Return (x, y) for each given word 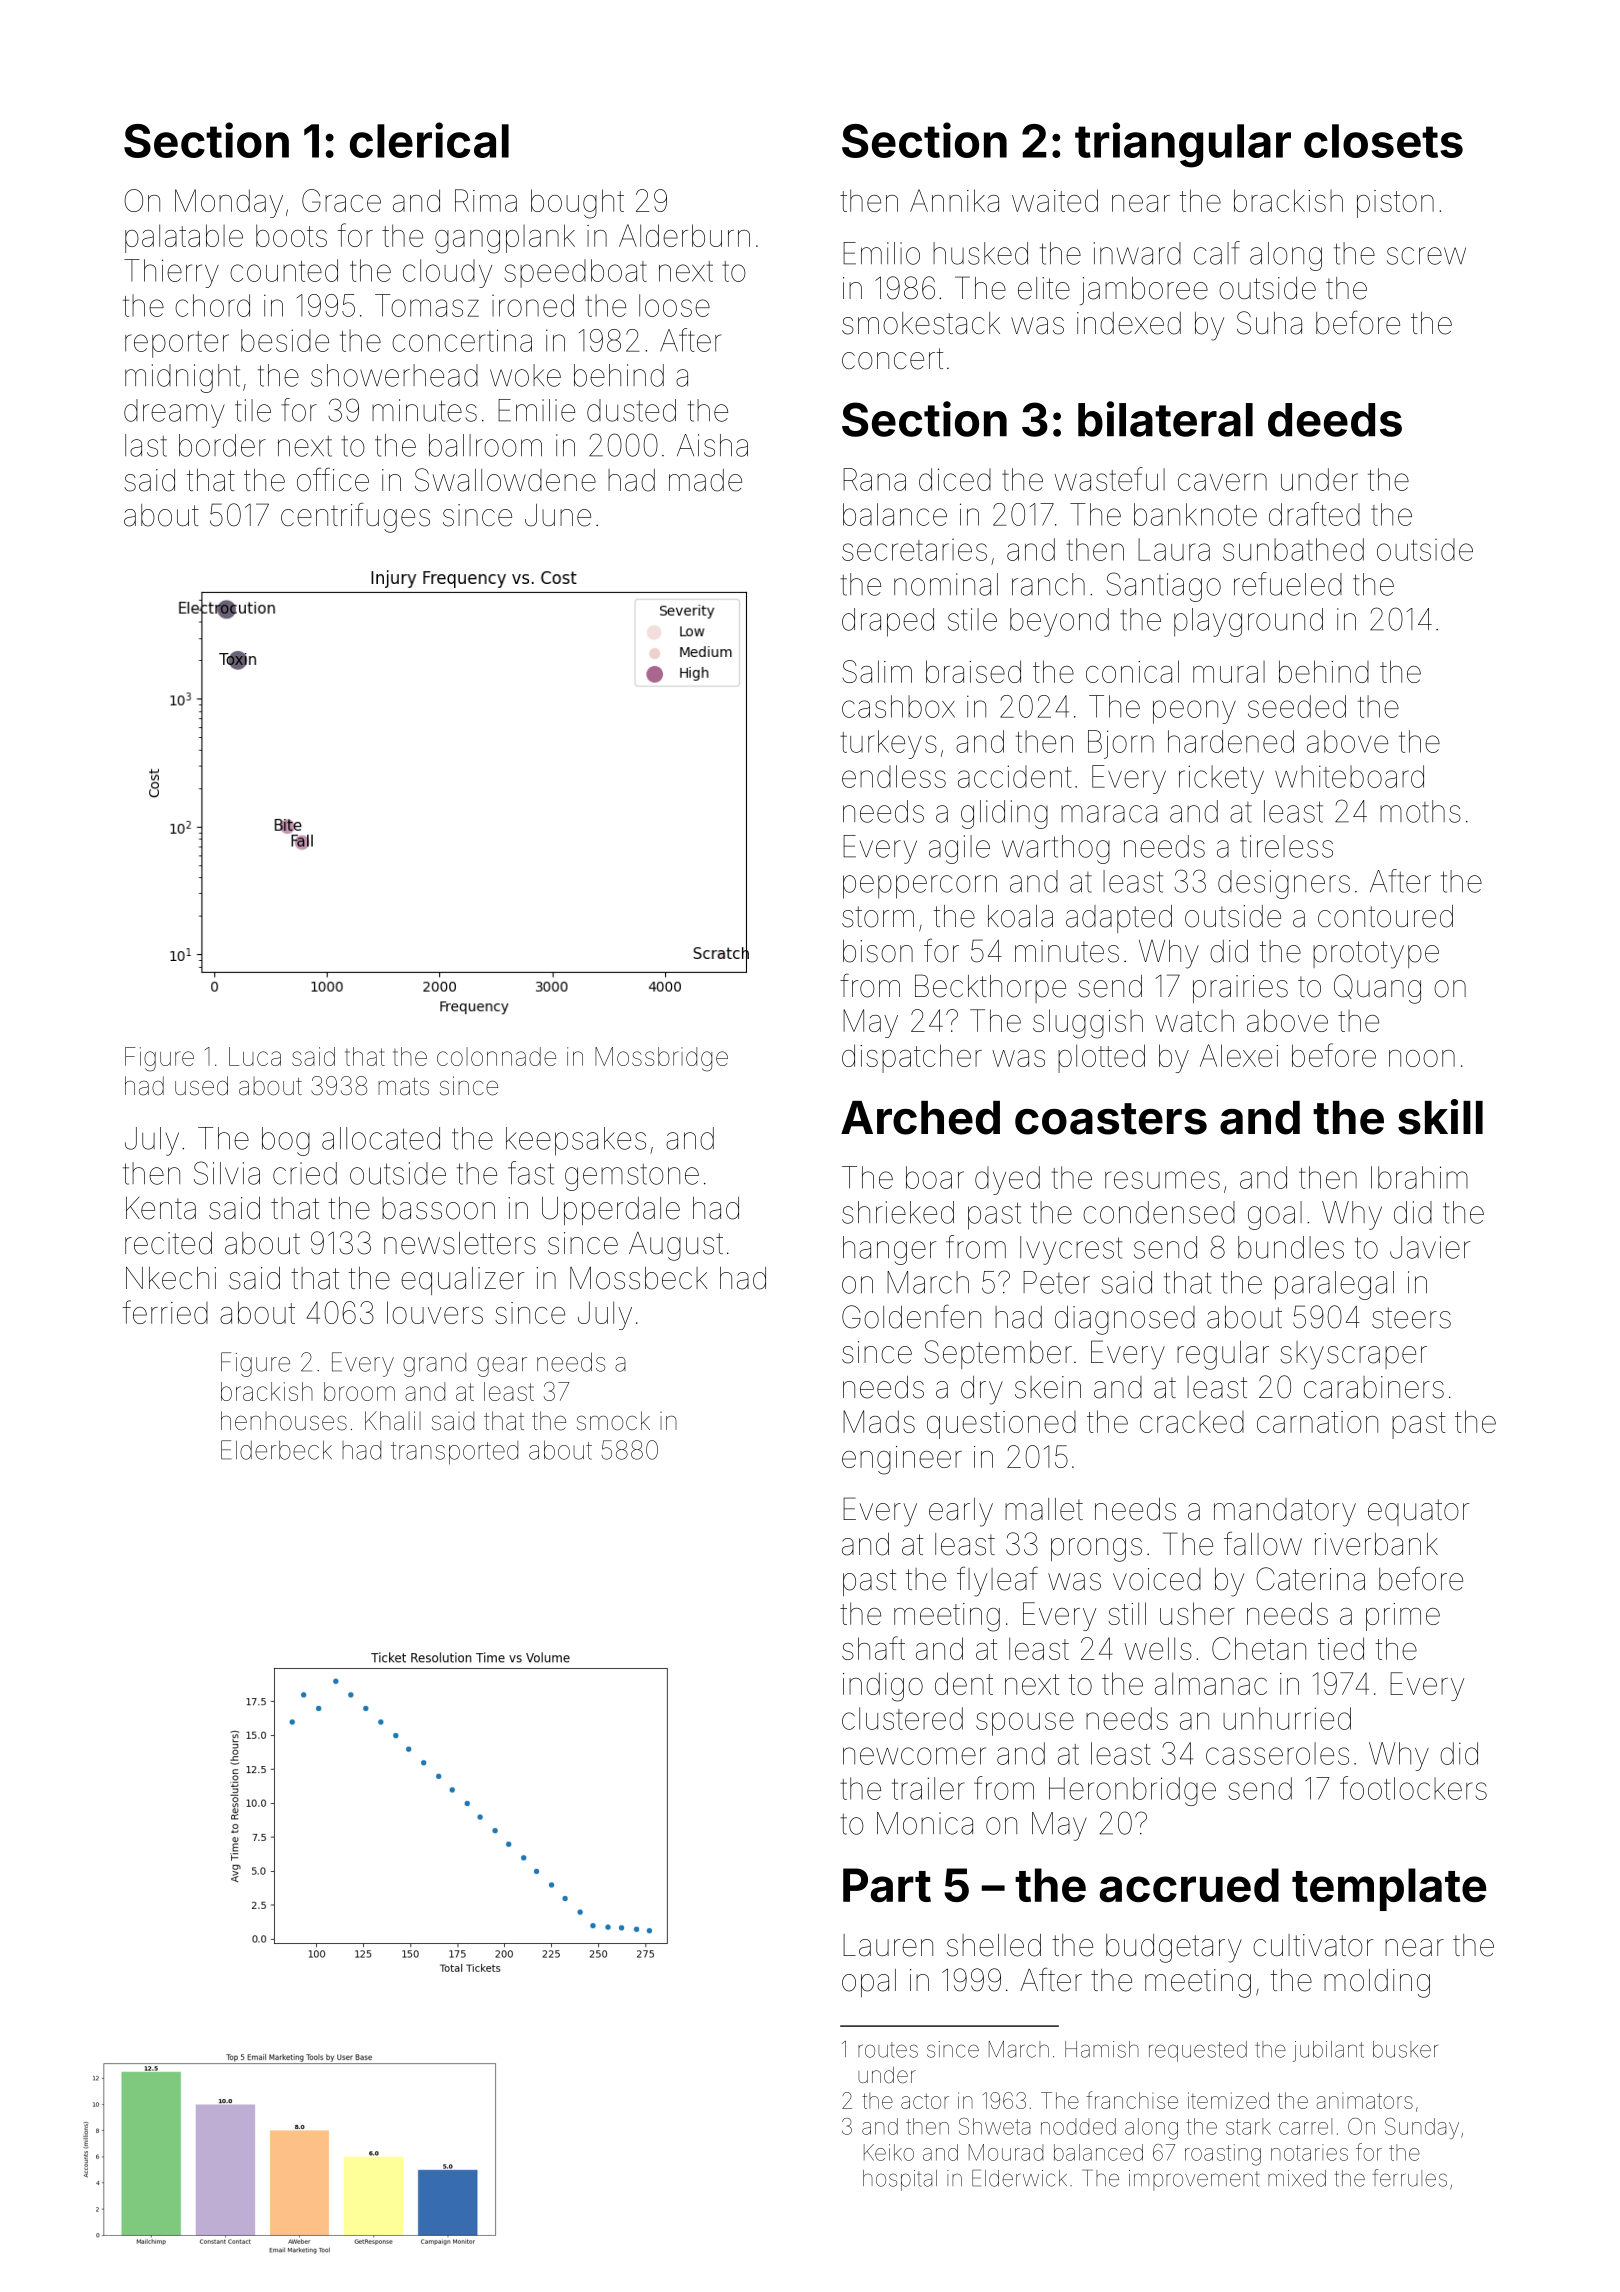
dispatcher (912, 1058)
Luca (255, 1056)
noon (1422, 1058)
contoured (1385, 916)
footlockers (1413, 1788)
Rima (486, 200)
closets (1383, 141)
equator (1418, 1512)
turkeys (888, 744)
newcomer (914, 1756)
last (146, 445)
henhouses (284, 1421)
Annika (954, 200)
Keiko (889, 2152)
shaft (873, 1648)
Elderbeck (276, 1450)
